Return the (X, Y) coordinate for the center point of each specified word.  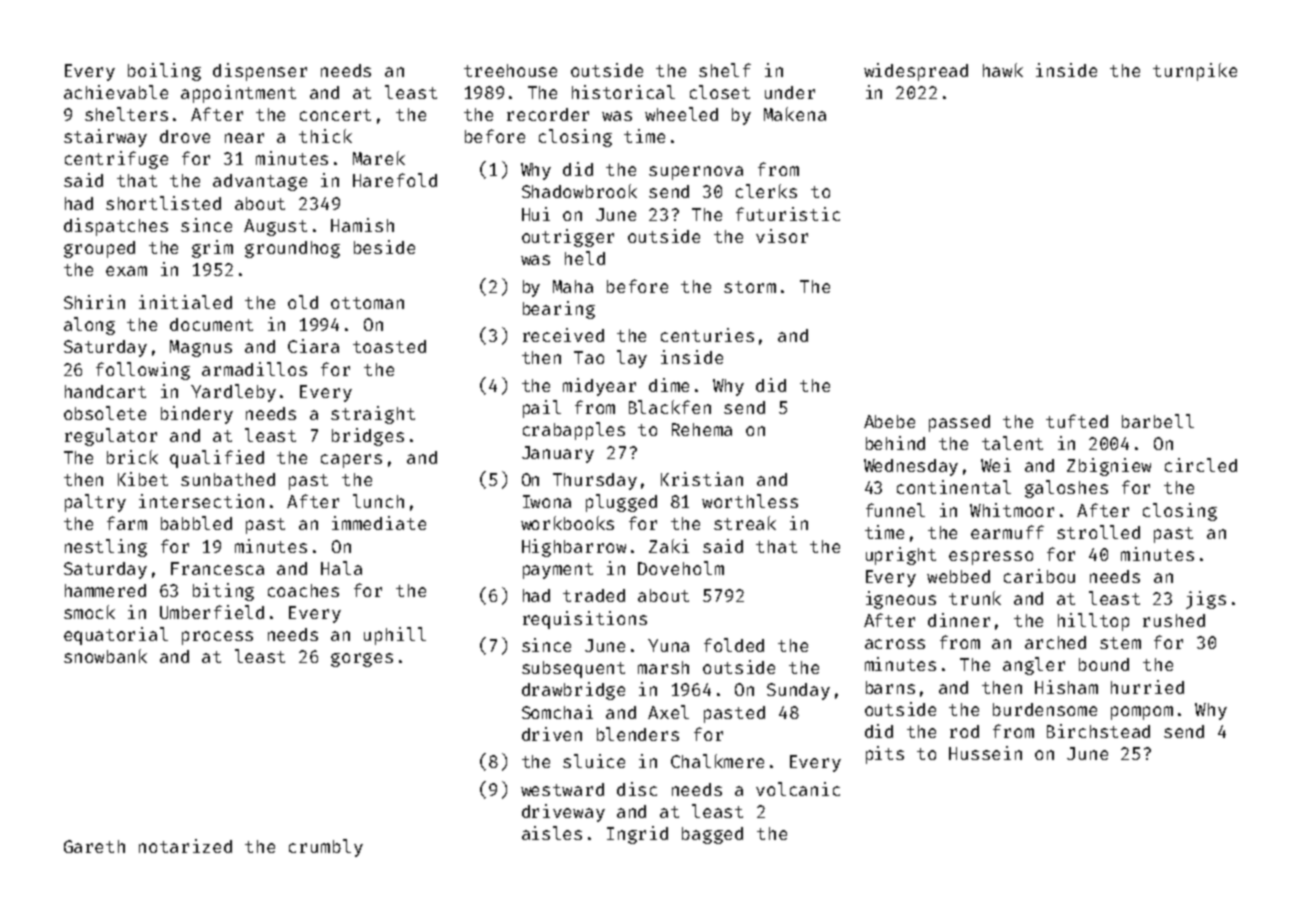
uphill (395, 636)
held (585, 258)
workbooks (567, 523)
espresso (991, 558)
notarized (185, 846)
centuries (707, 335)
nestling (106, 548)
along (89, 326)
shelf (725, 70)
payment (558, 571)
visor (782, 236)
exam (126, 271)
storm (750, 287)
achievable (116, 92)
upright (901, 556)
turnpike (1195, 72)
